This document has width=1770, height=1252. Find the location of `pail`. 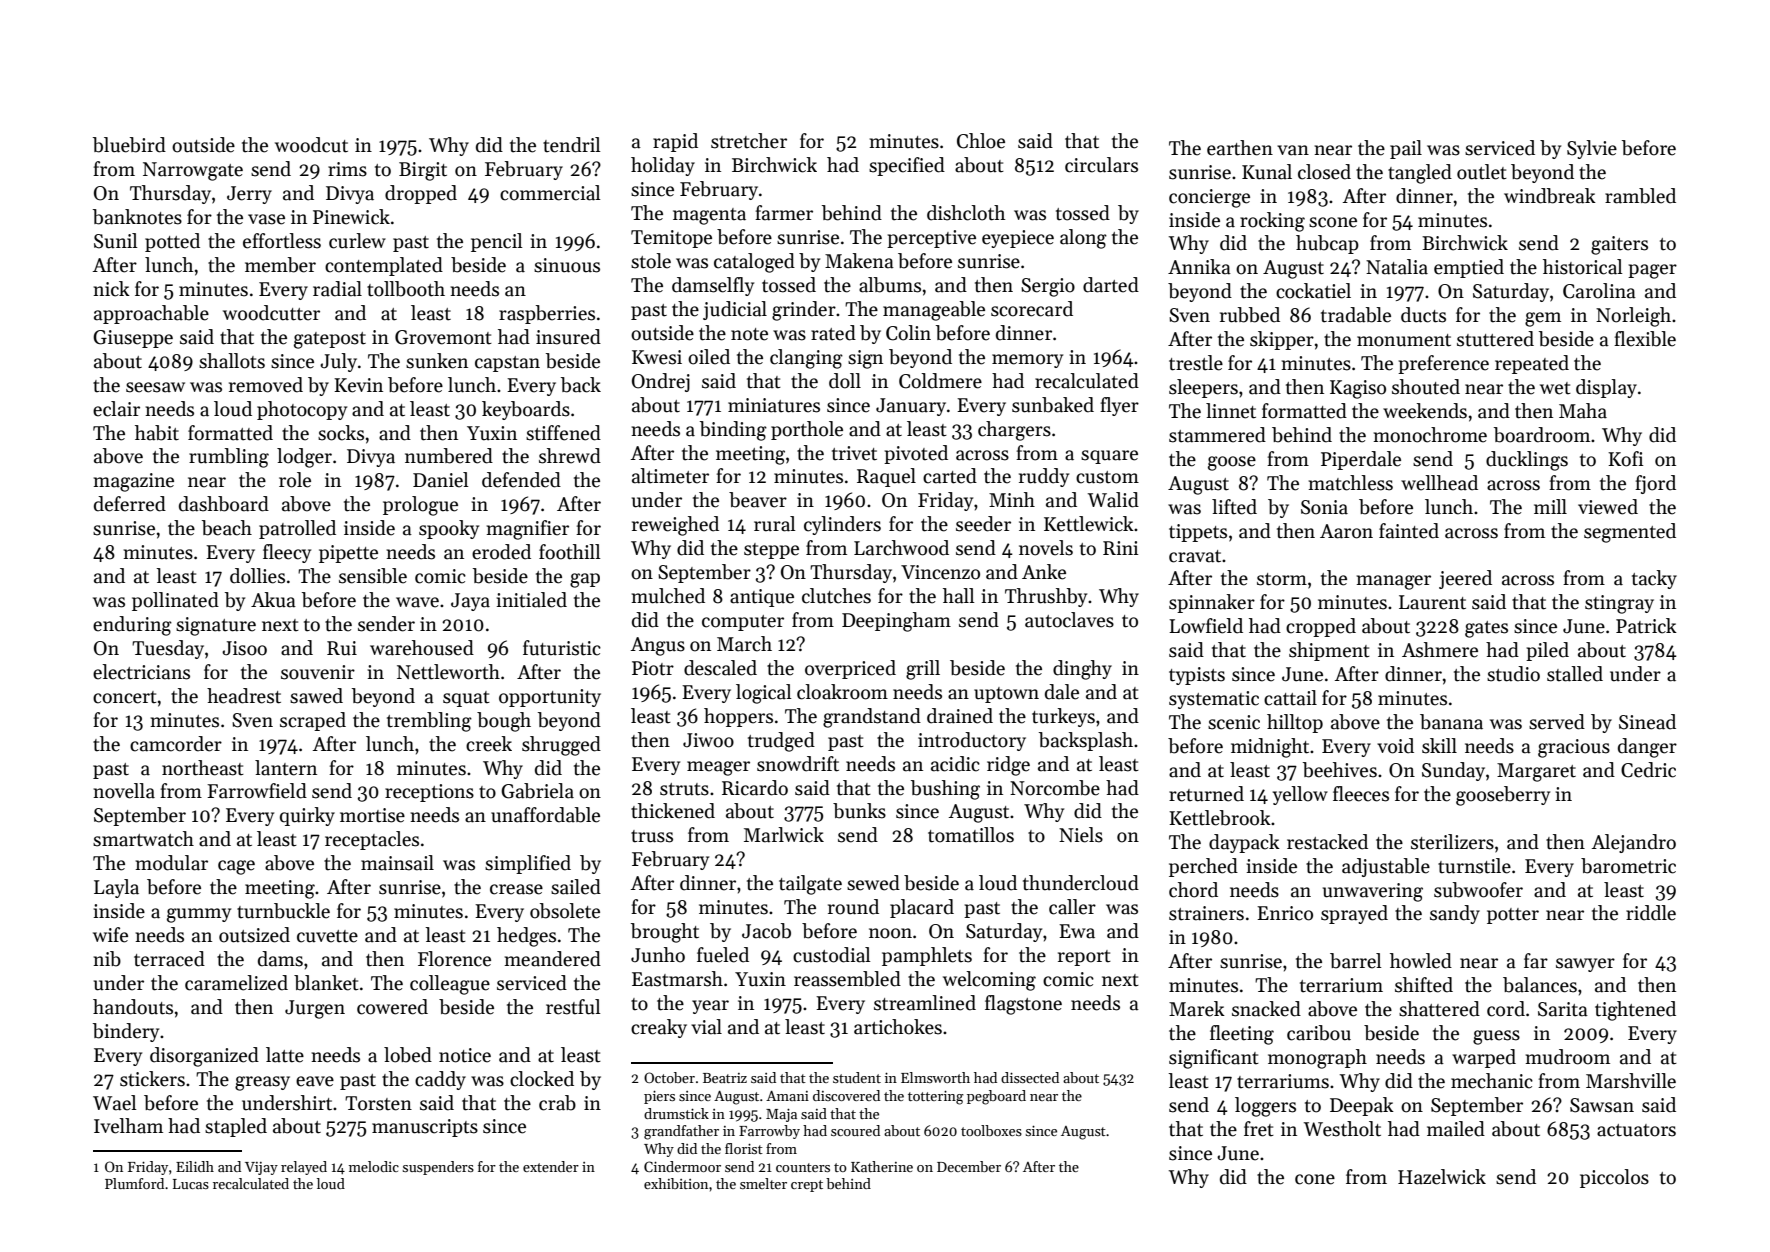

pail is located at coordinates (1406, 149).
